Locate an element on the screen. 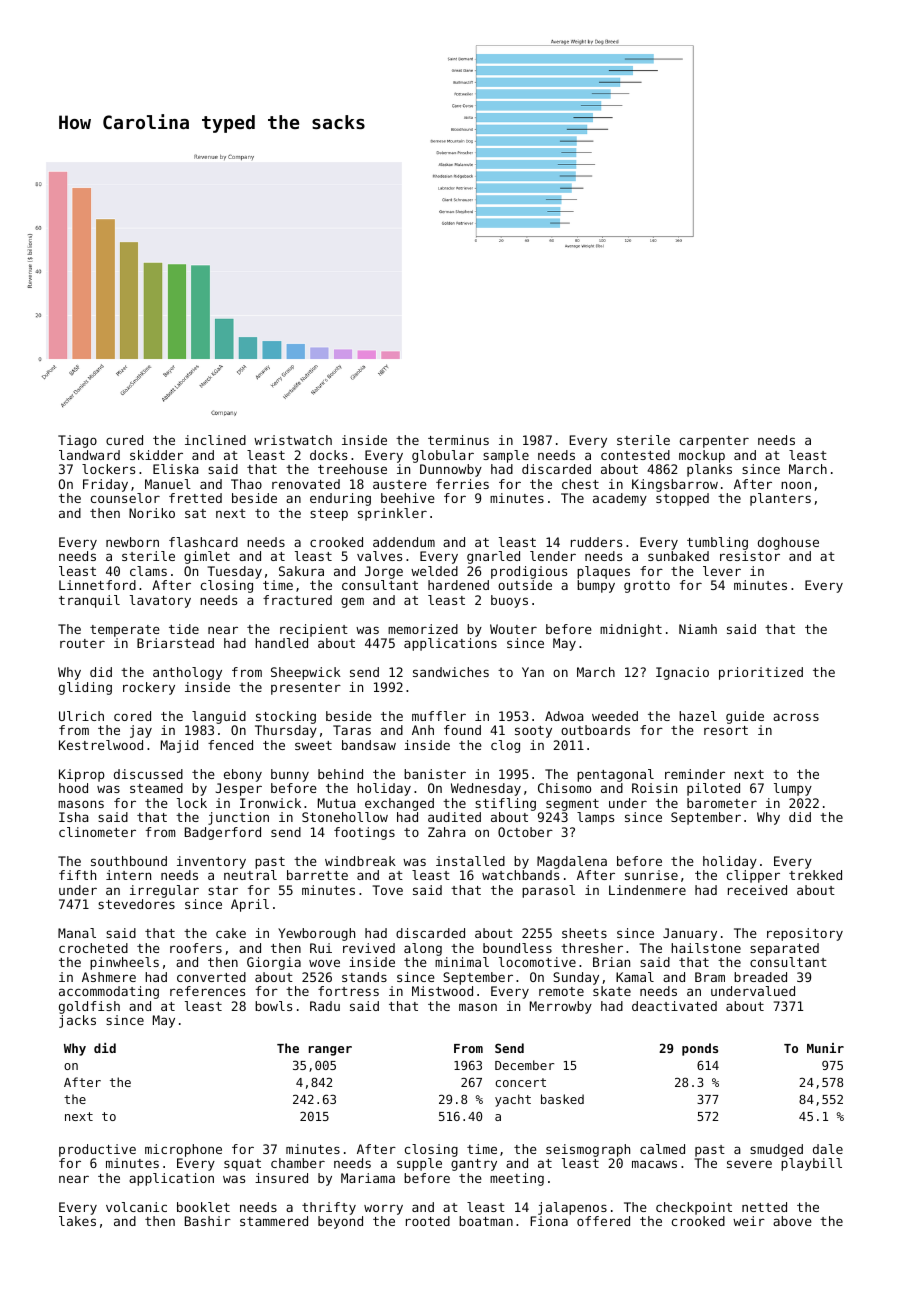 The image size is (908, 1316). gem is located at coordinates (352, 602).
